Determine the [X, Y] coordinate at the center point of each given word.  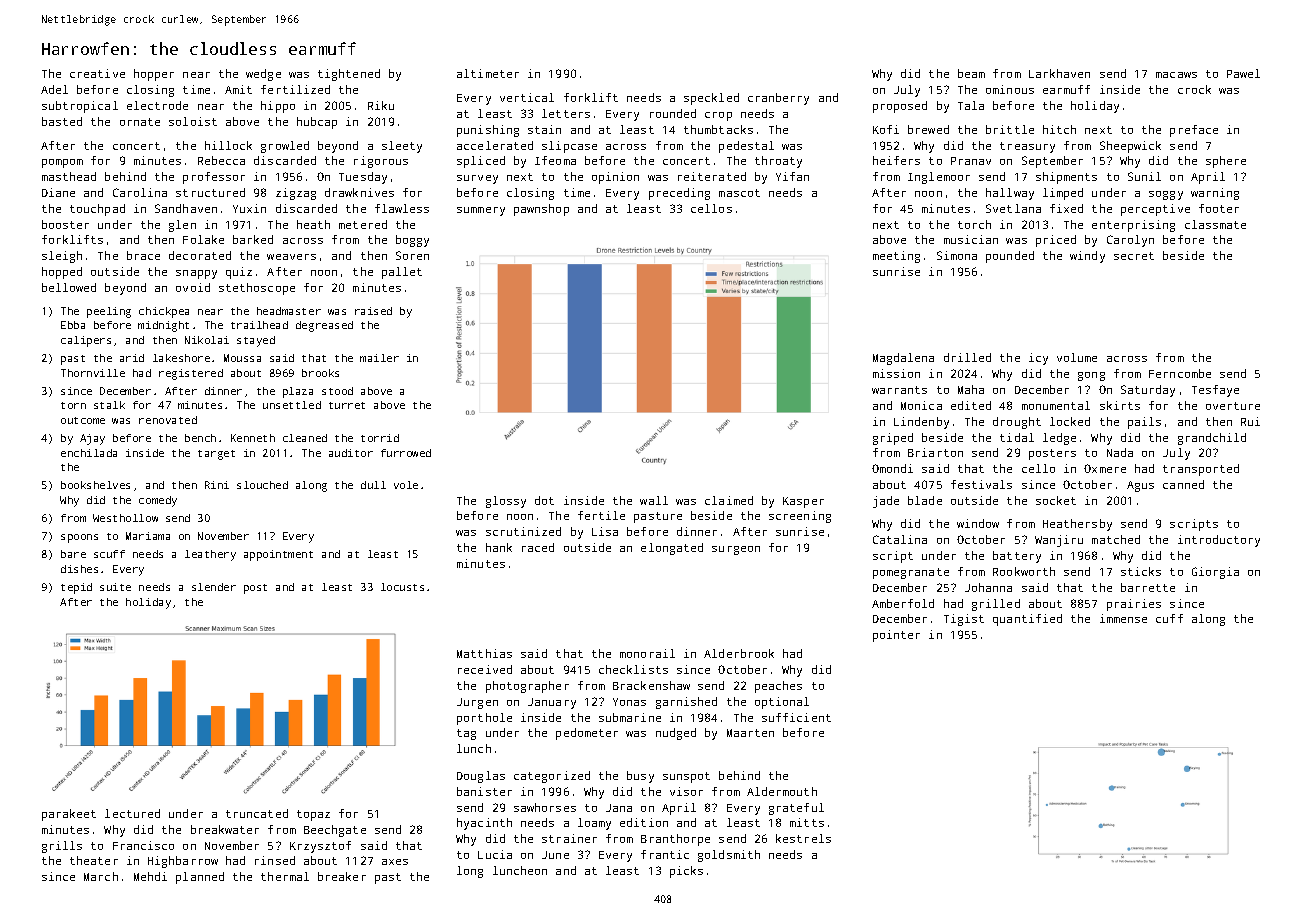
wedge [263, 75]
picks [686, 872]
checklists [633, 669]
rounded [673, 113]
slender [214, 587]
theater [94, 860]
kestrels [803, 838]
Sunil [1144, 176]
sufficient [796, 717]
